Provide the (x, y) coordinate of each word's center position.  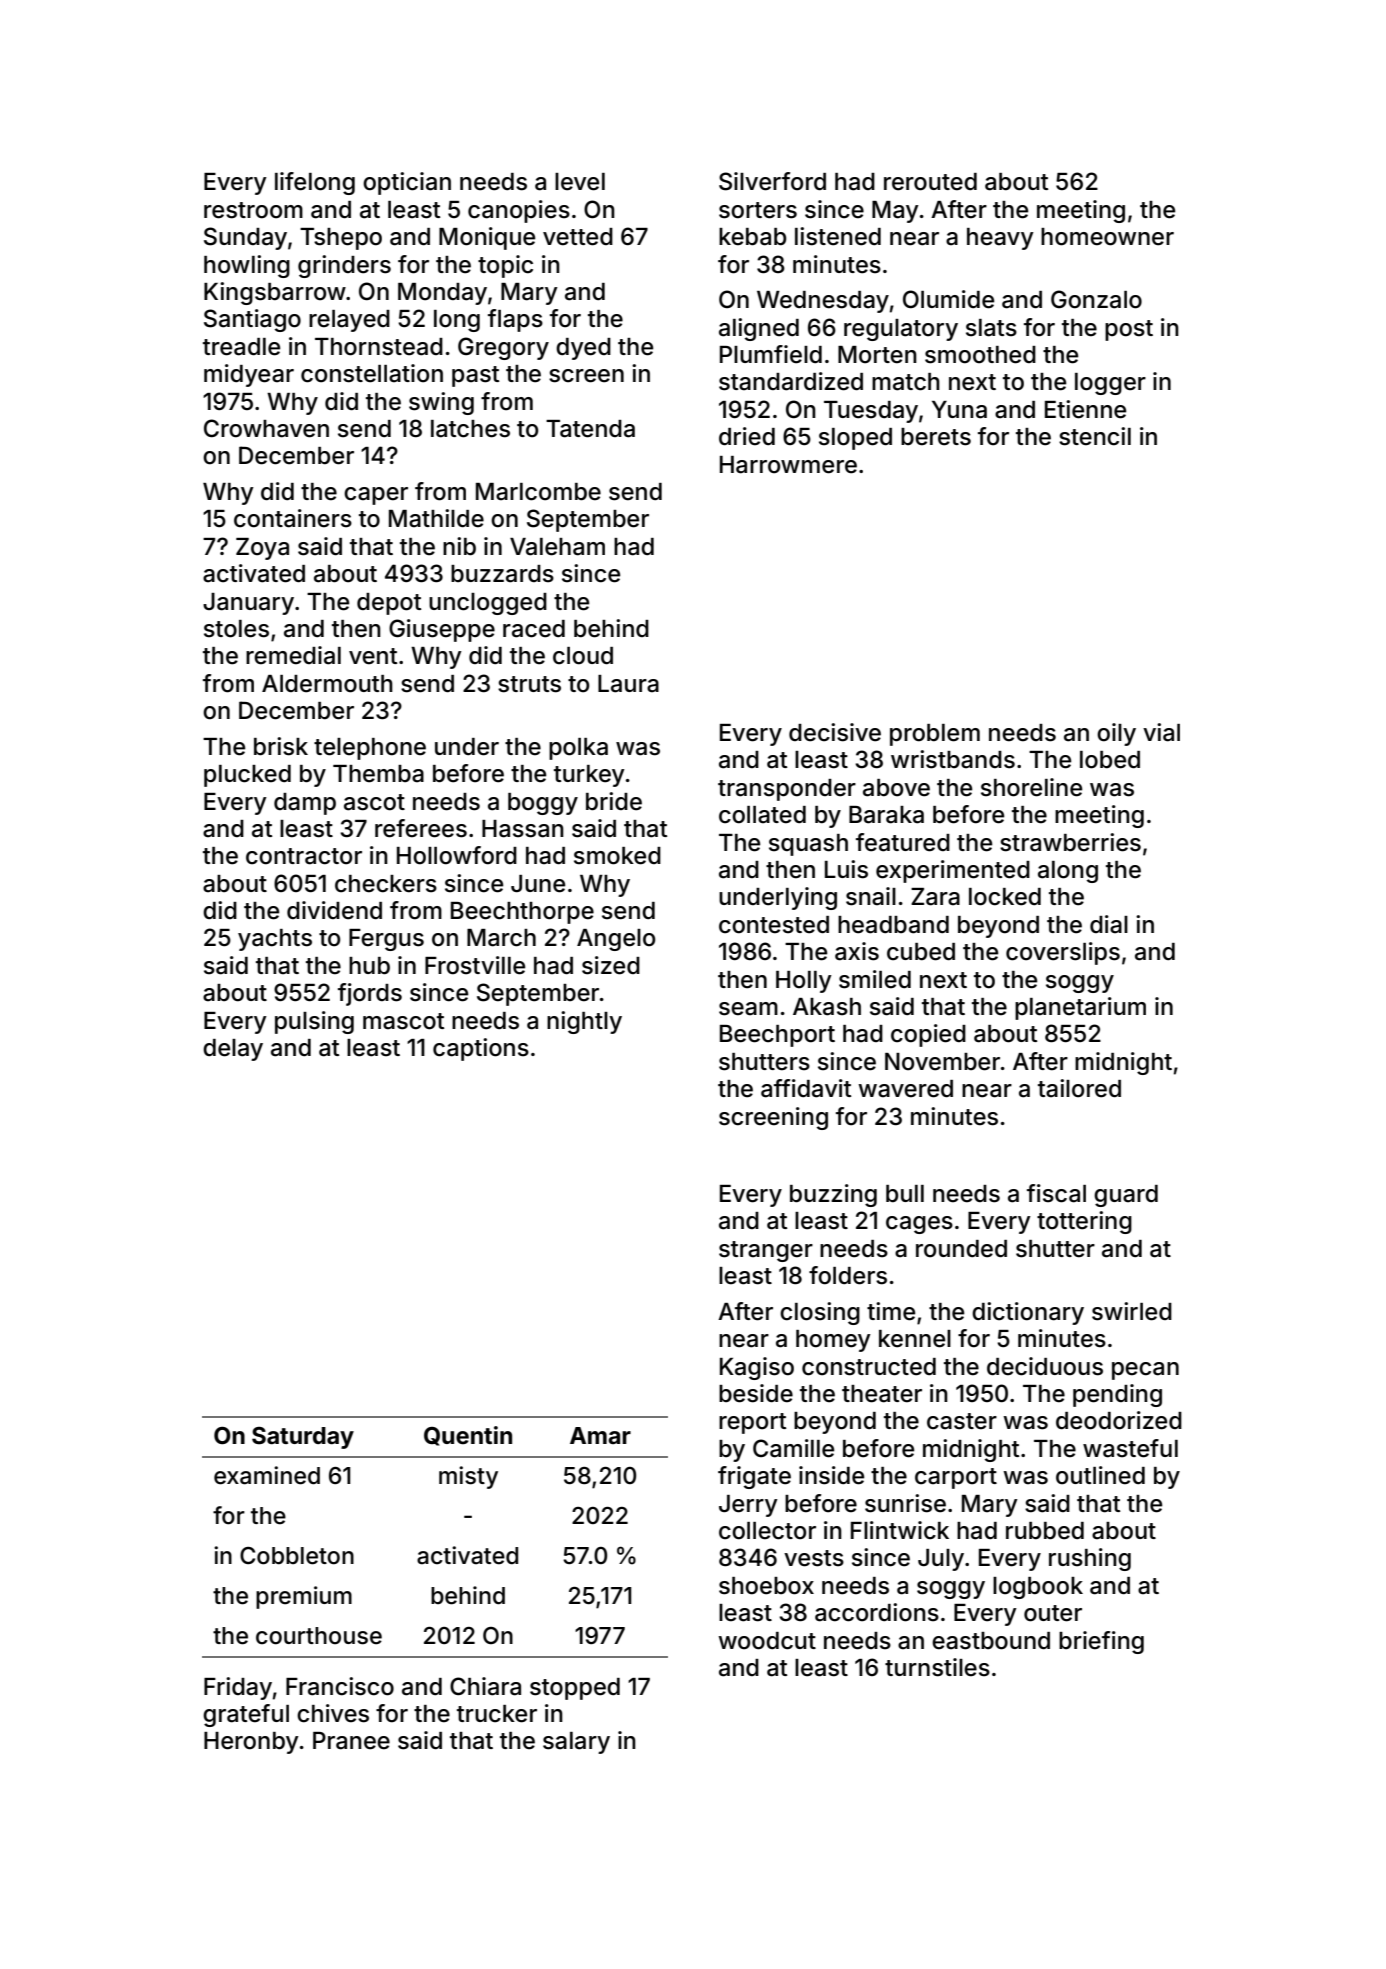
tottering (1084, 1222)
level (580, 182)
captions (481, 1049)
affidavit (806, 1088)
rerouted (930, 182)
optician (407, 183)
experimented (953, 871)
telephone (370, 749)
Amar (600, 1435)
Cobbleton (297, 1556)
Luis (846, 869)
